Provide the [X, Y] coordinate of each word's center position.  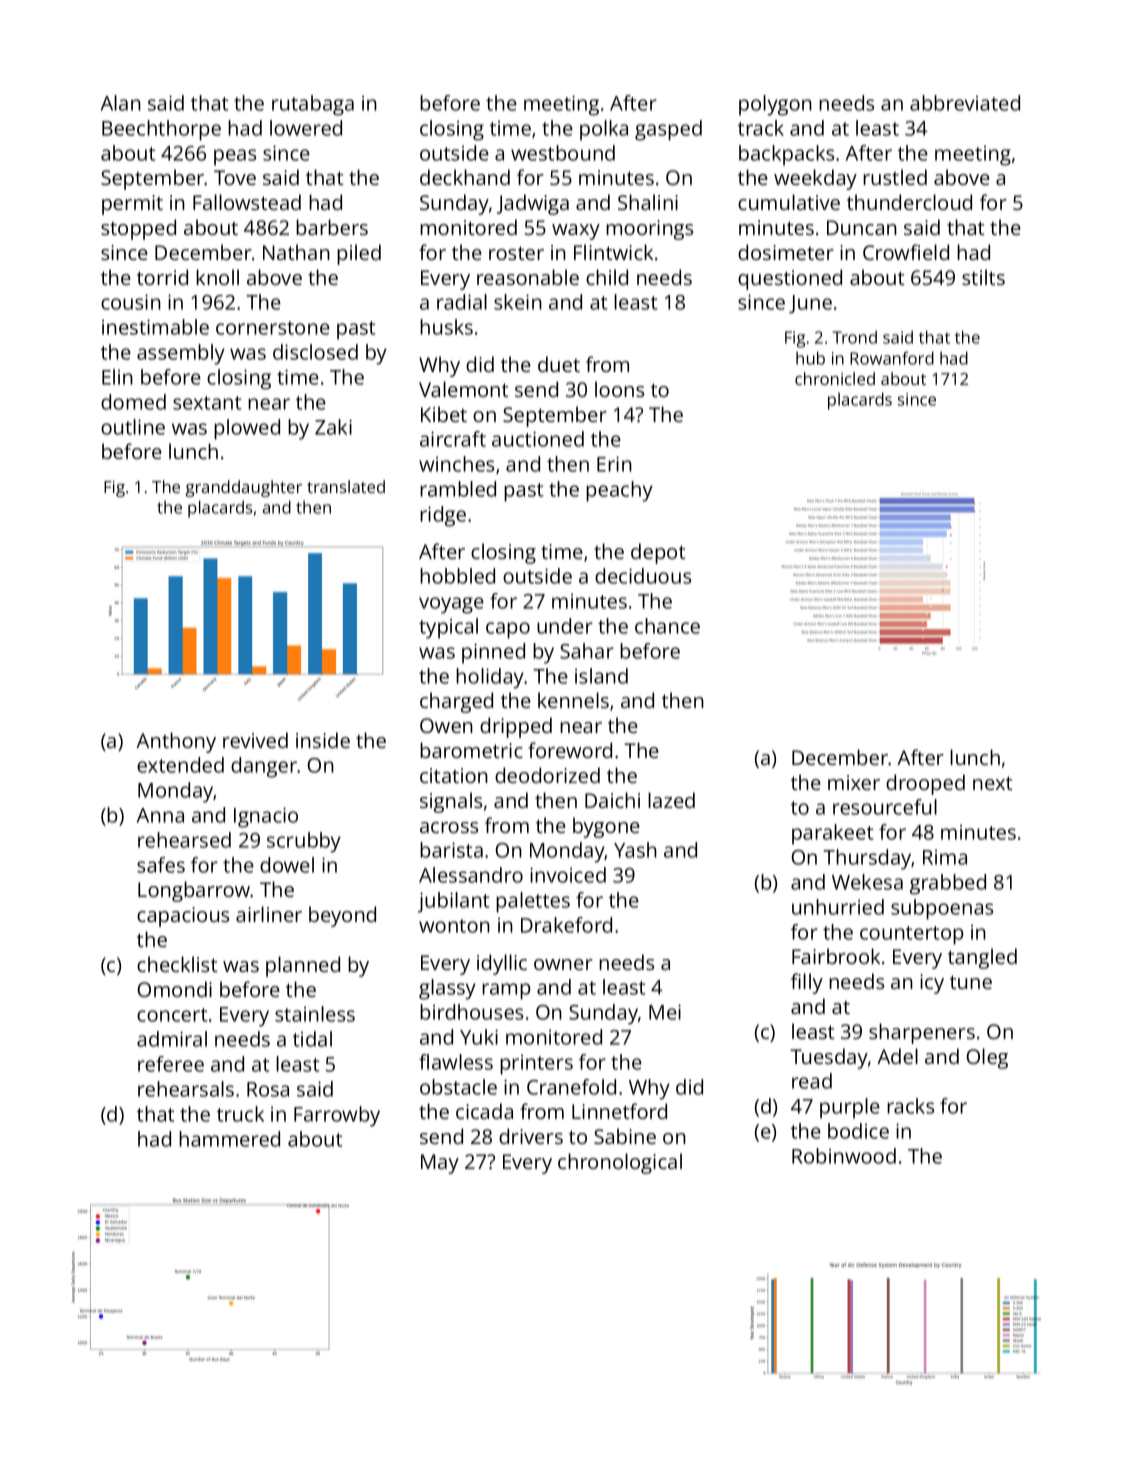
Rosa [268, 1089]
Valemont [463, 389]
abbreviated [965, 103]
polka [604, 130]
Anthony [176, 742]
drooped [925, 784]
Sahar [587, 651]
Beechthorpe [161, 130]
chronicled [835, 378]
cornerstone [273, 328]
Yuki [479, 1037]
